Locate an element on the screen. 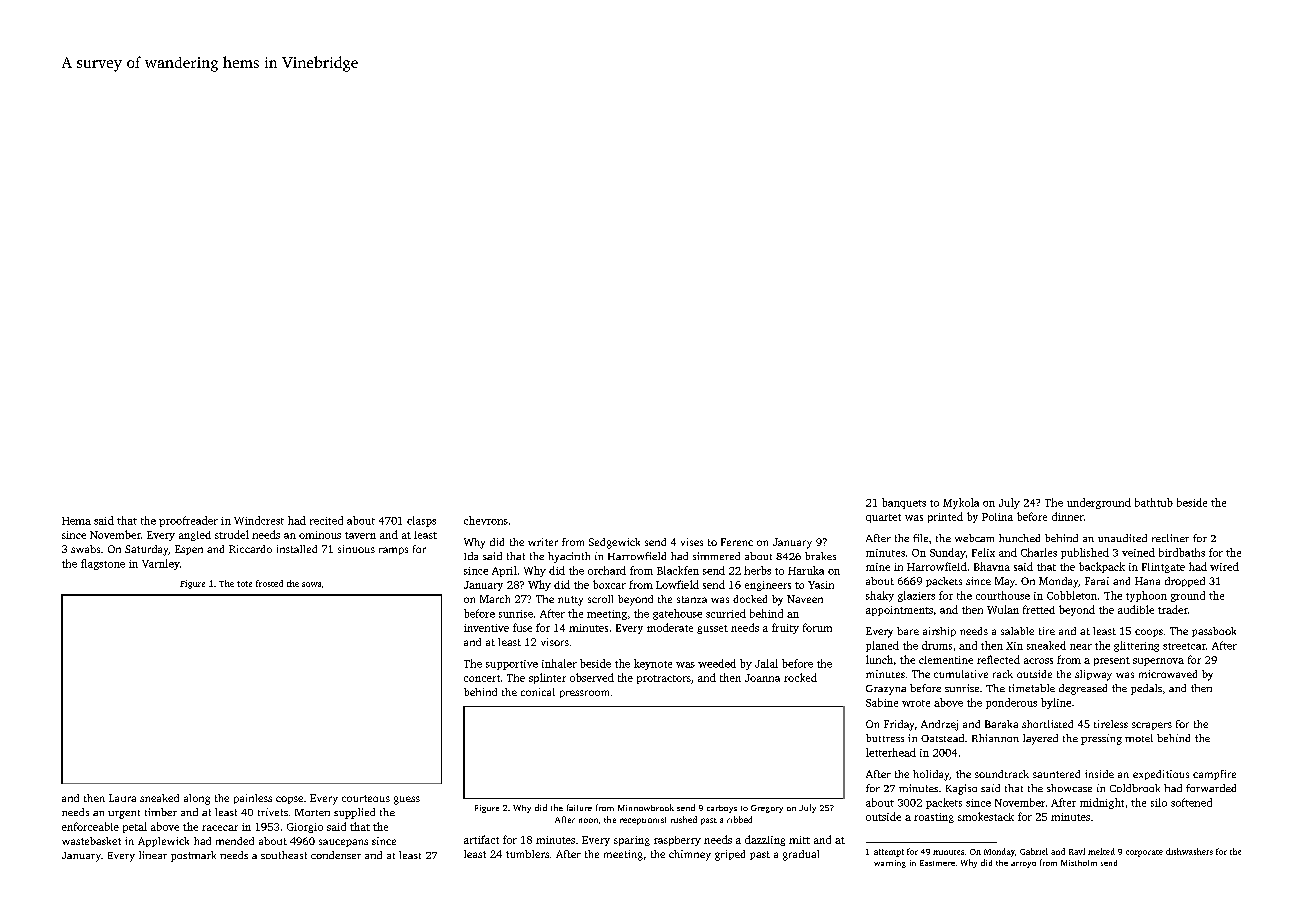 The width and height of the screenshot is (1308, 924). timber is located at coordinates (161, 812).
